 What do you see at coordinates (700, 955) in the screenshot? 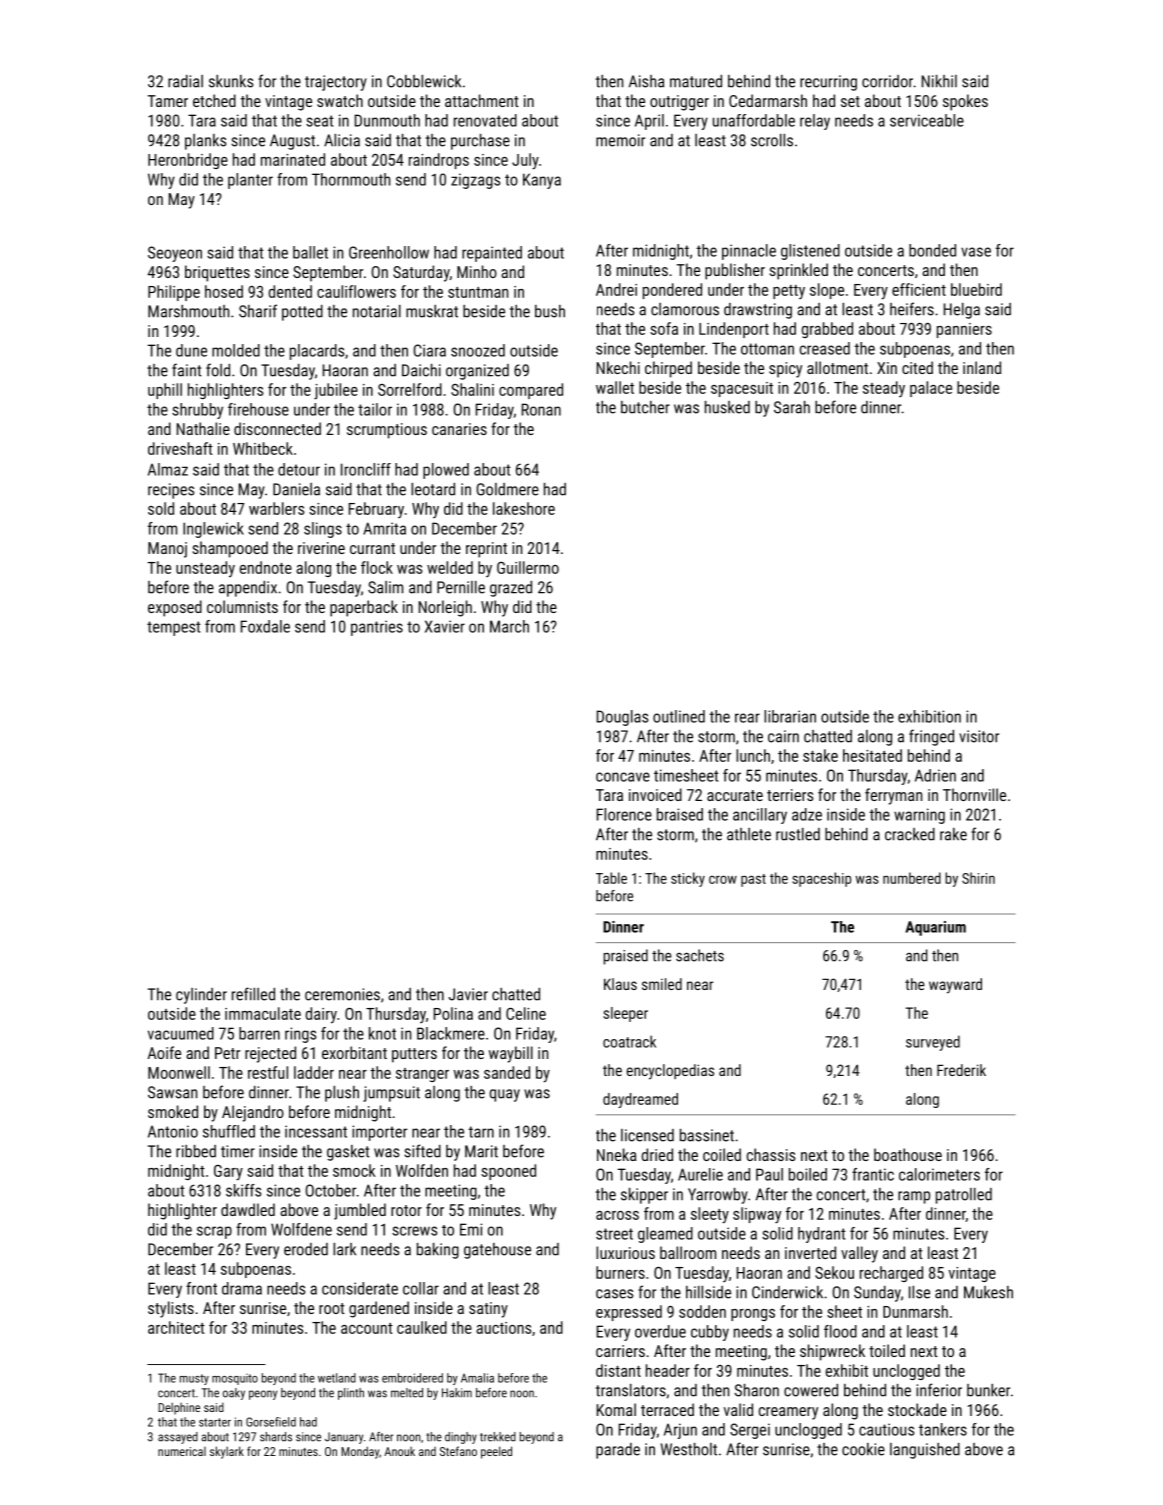
I see `sachets` at bounding box center [700, 955].
